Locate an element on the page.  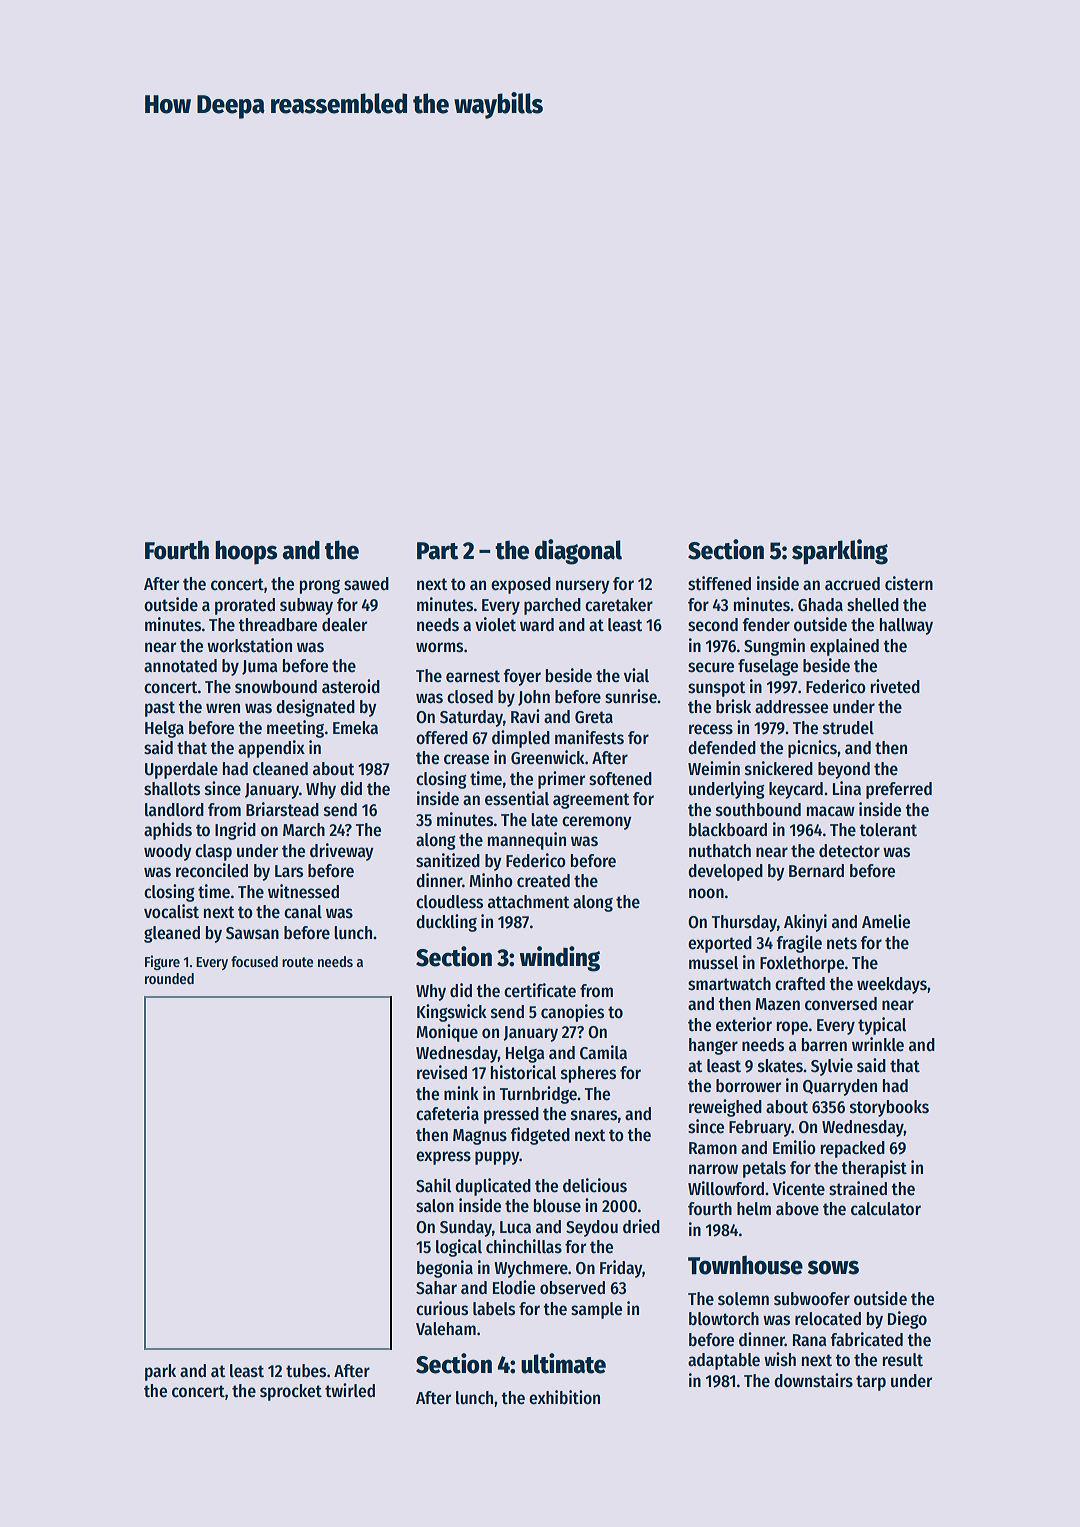
exhibition is located at coordinates (564, 1397).
